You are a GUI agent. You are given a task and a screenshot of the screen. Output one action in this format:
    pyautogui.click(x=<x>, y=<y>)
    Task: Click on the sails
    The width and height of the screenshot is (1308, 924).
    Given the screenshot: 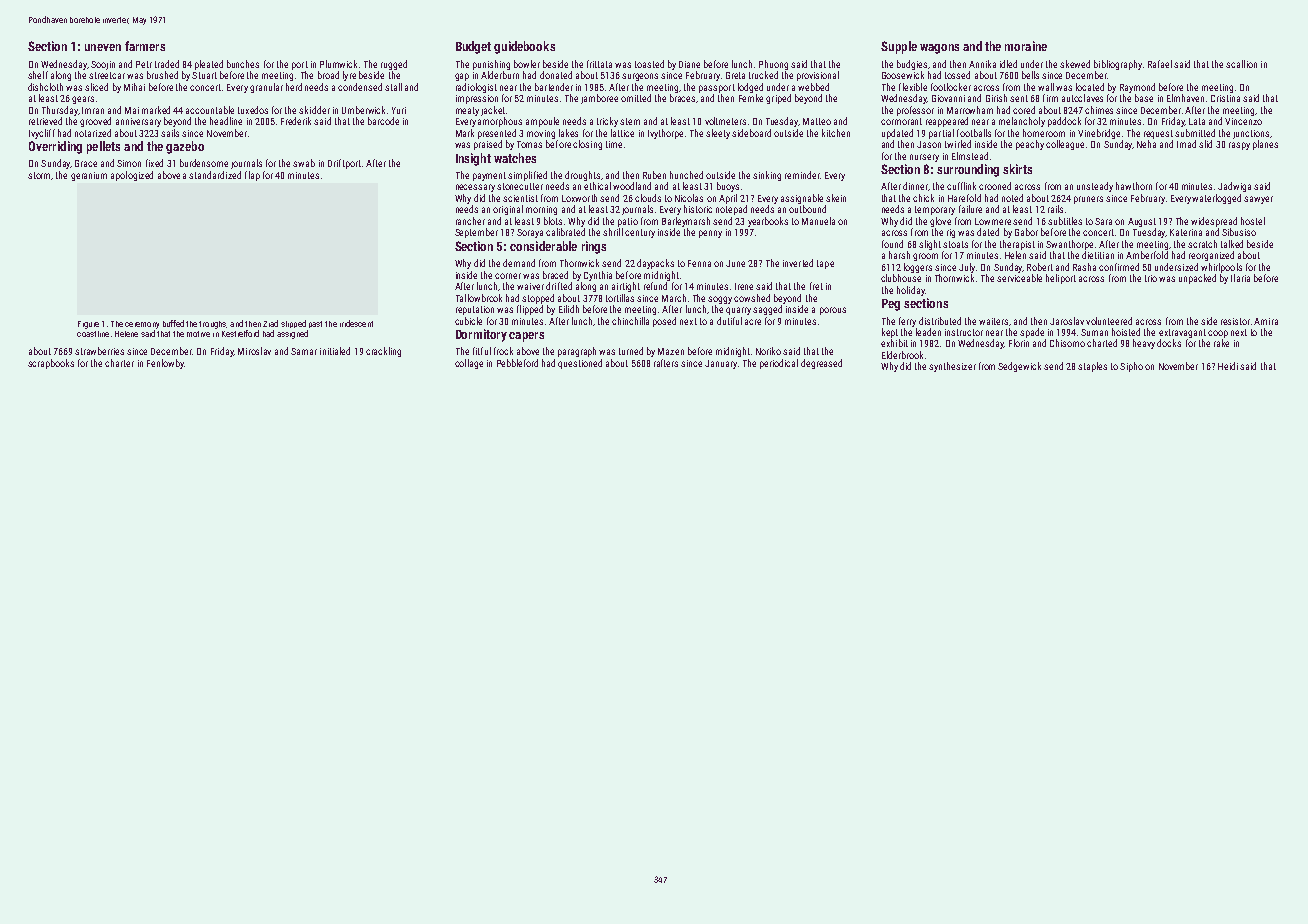 What is the action you would take?
    pyautogui.click(x=170, y=133)
